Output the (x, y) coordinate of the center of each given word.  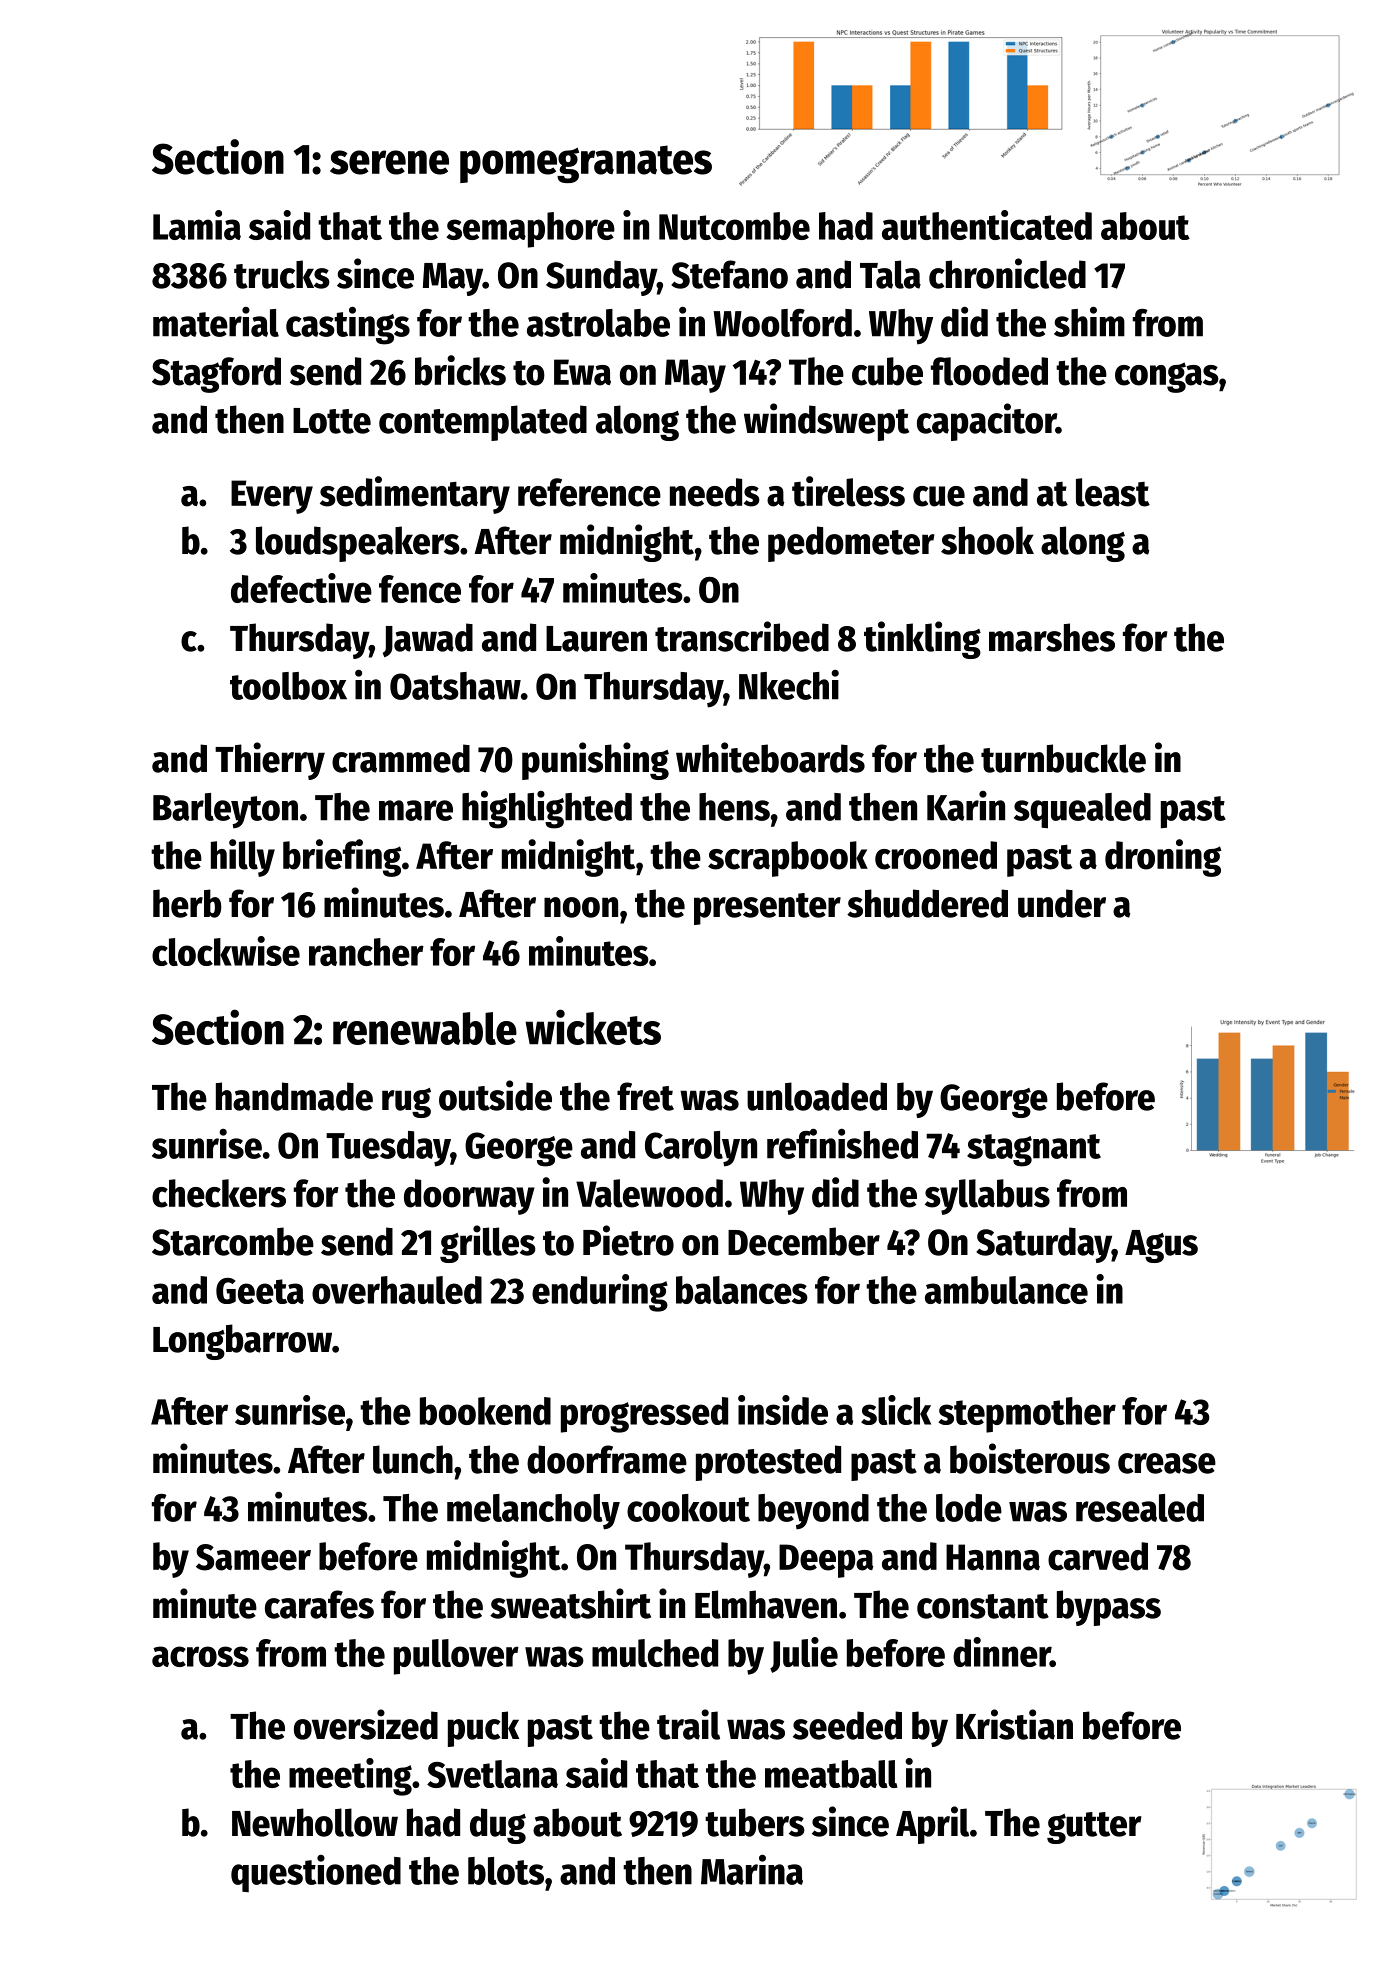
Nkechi (789, 685)
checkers (219, 1193)
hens (734, 807)
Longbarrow (242, 1342)
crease (1167, 1463)
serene (389, 162)
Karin (966, 806)
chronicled (1007, 273)
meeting (350, 1777)
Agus (1161, 1246)
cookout (688, 1508)
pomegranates (586, 164)
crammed (401, 758)
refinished (842, 1143)
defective (301, 588)
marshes (1052, 637)
